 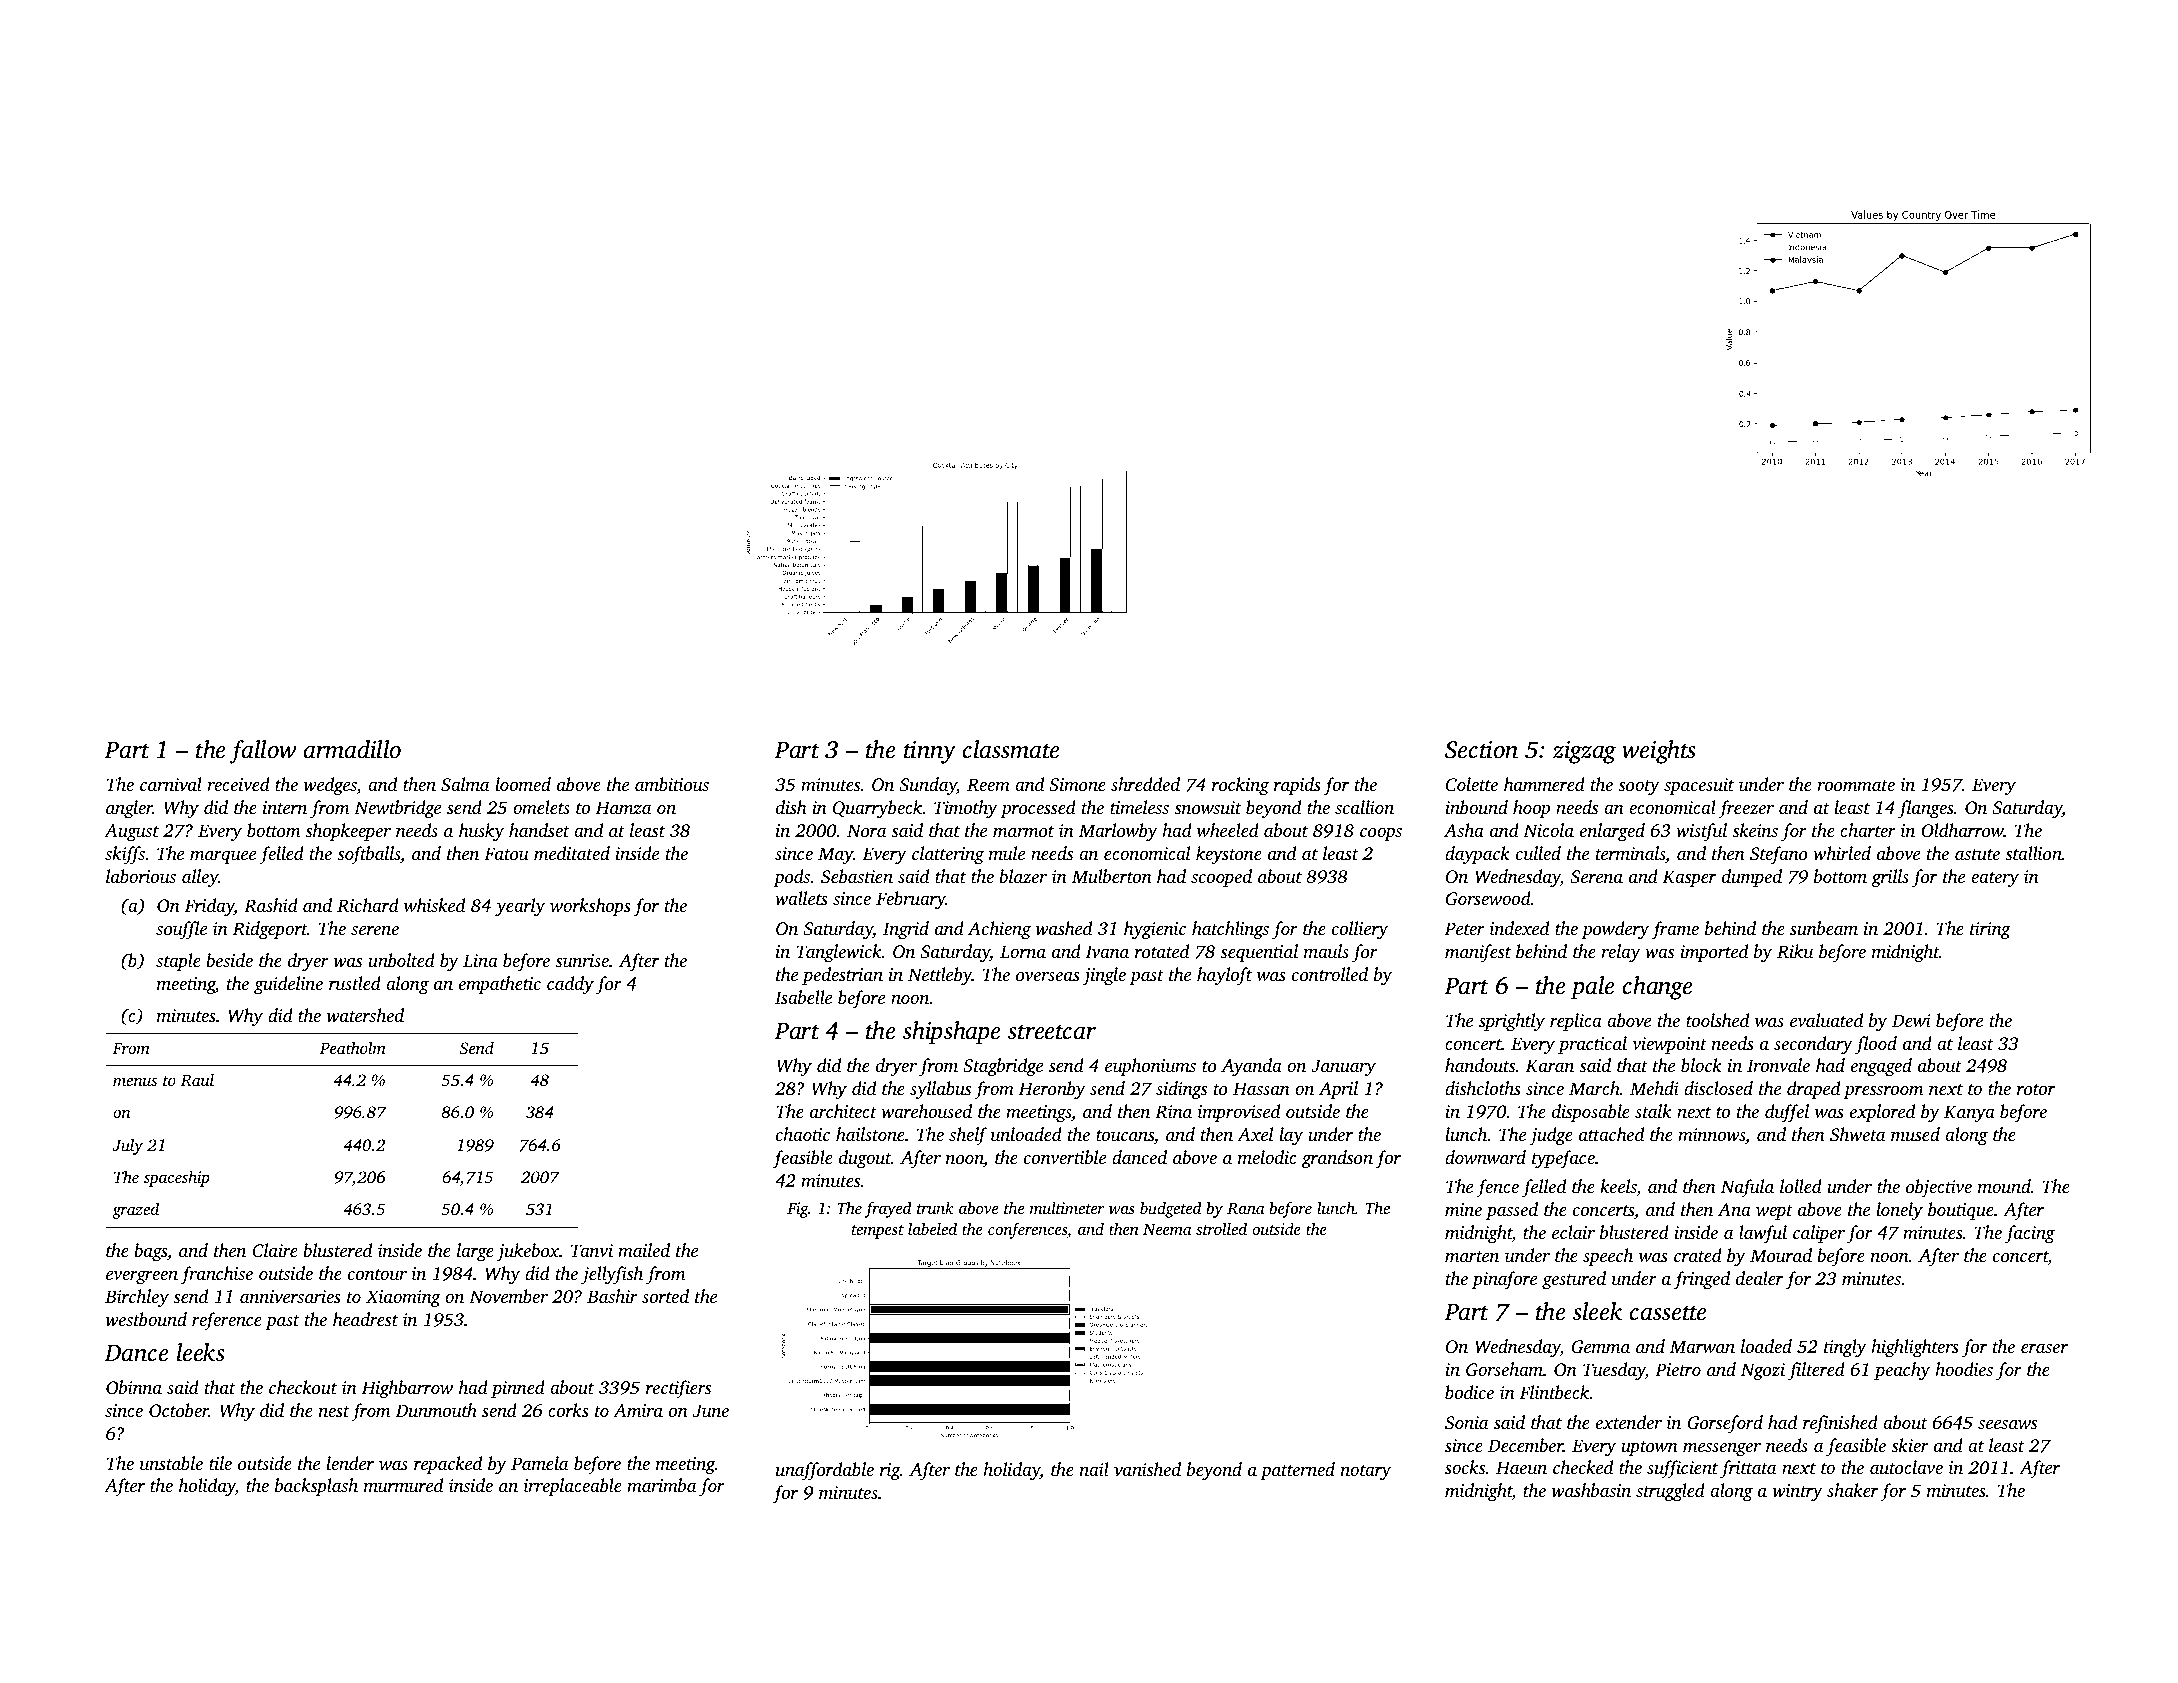 I want to click on pinafore, so click(x=1504, y=1280).
